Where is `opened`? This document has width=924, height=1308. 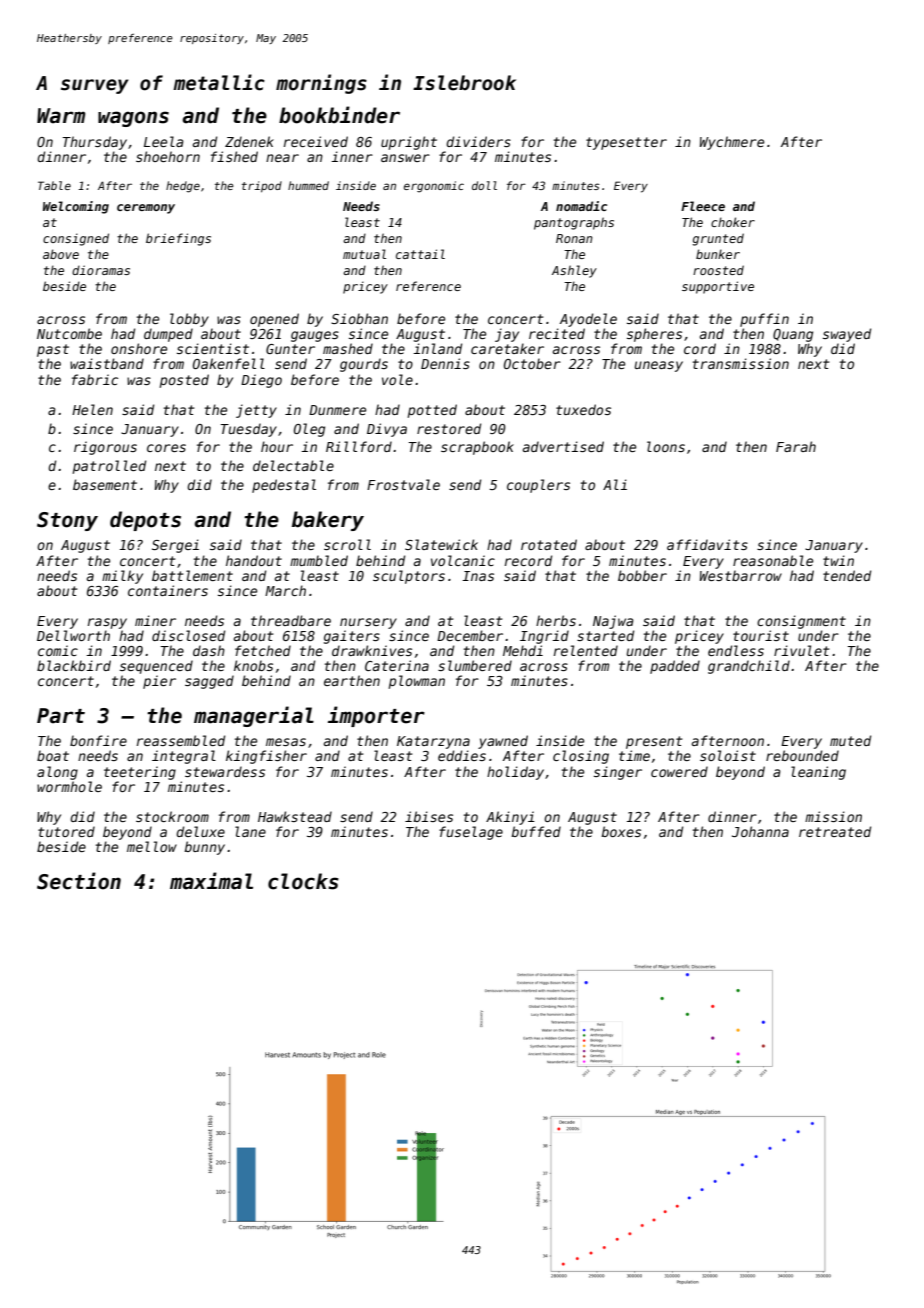 opened is located at coordinates (274, 320).
